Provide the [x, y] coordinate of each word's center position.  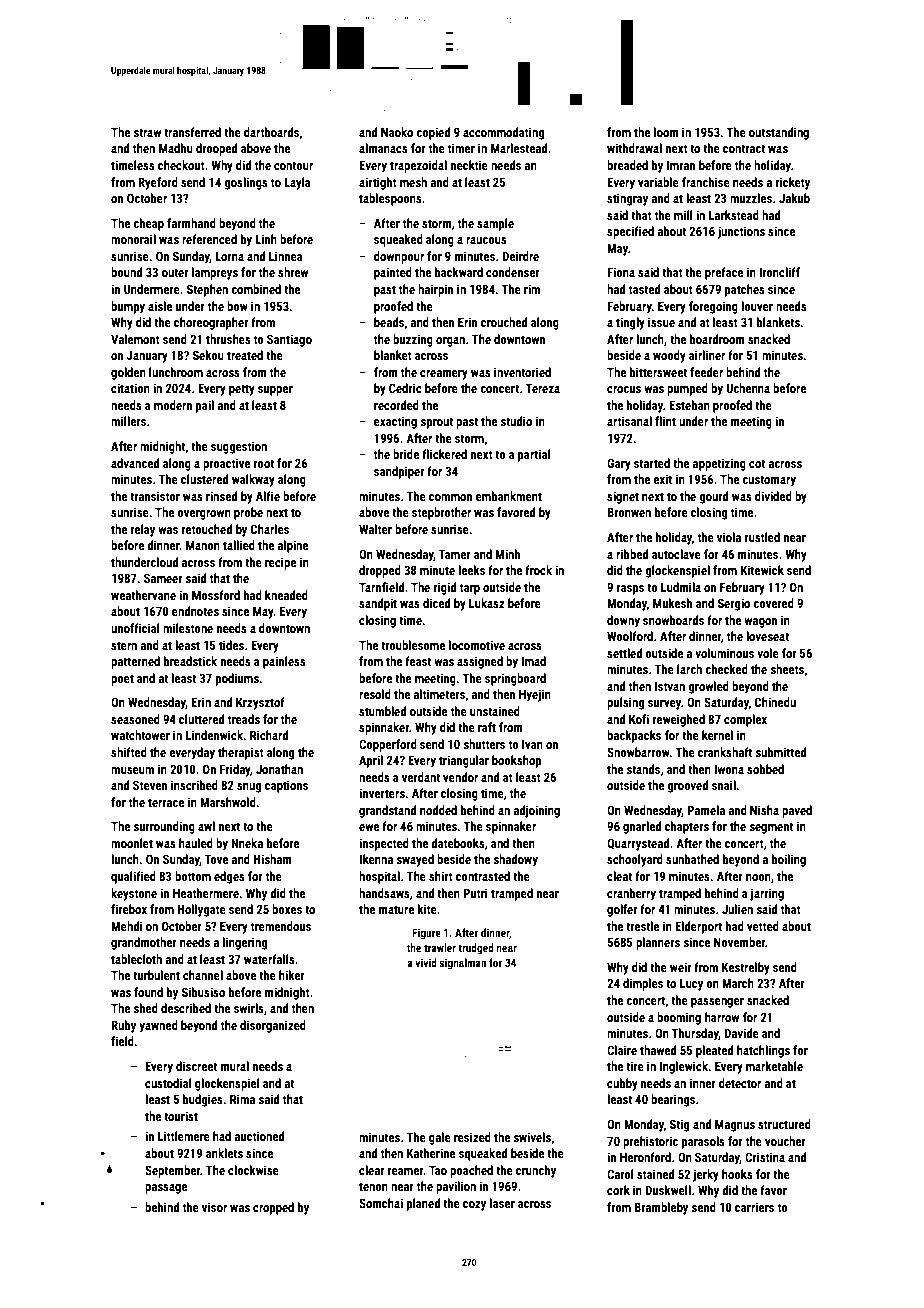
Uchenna [748, 388]
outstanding [779, 133]
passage [166, 1189]
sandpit [378, 604]
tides [231, 645]
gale [440, 1138]
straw [147, 132]
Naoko [397, 132]
